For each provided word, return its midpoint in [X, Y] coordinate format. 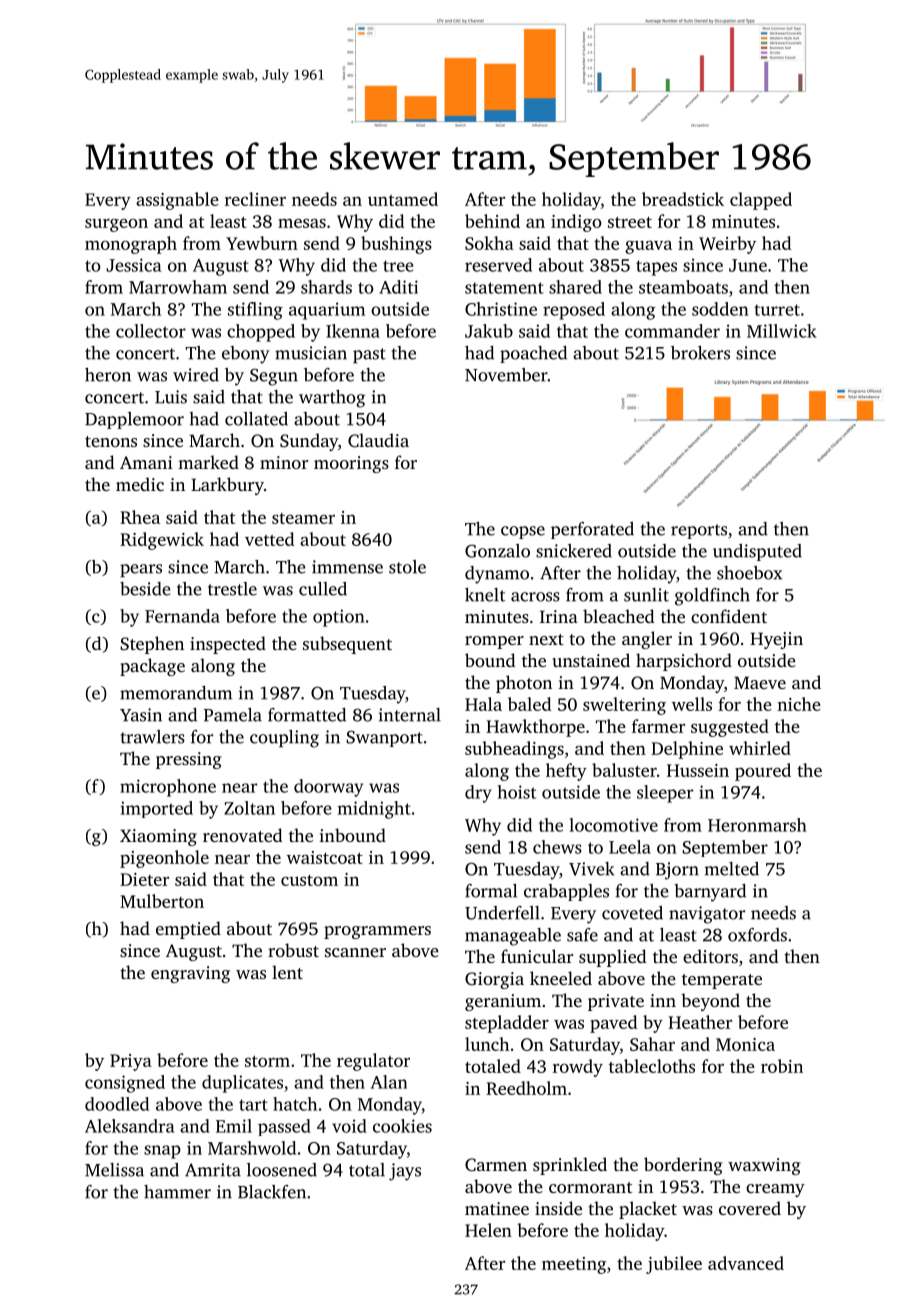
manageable [513, 937]
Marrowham [178, 287]
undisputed [757, 552]
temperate [722, 981]
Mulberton [162, 901]
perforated [592, 530]
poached [533, 354]
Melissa [114, 1170]
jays [405, 1172]
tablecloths [652, 1066]
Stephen [152, 645]
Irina [559, 616]
